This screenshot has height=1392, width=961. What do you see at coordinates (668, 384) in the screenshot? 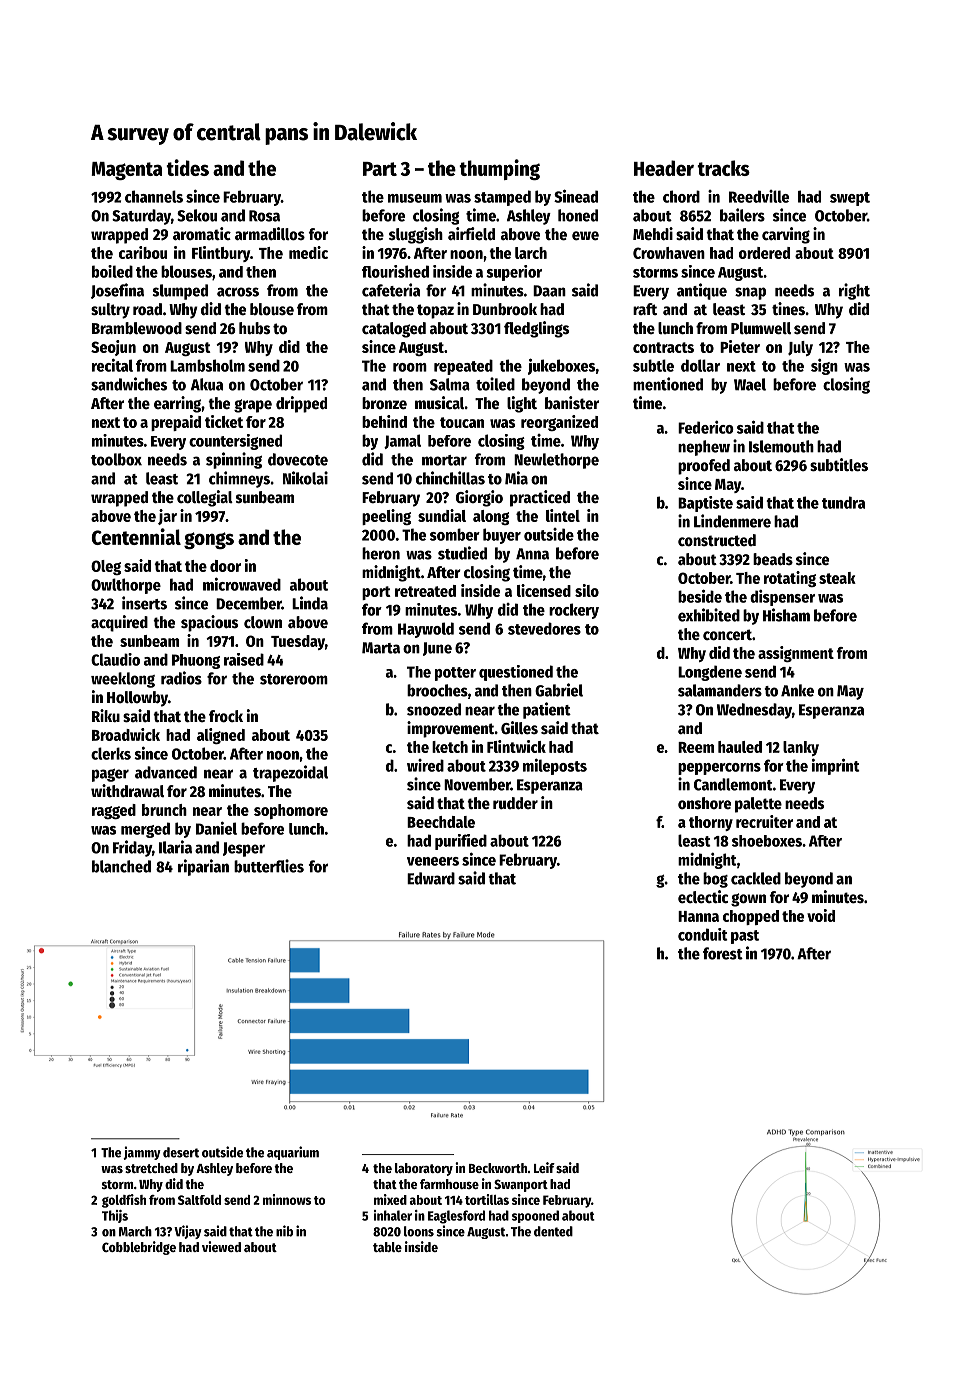
I see `mentioned` at bounding box center [668, 384].
